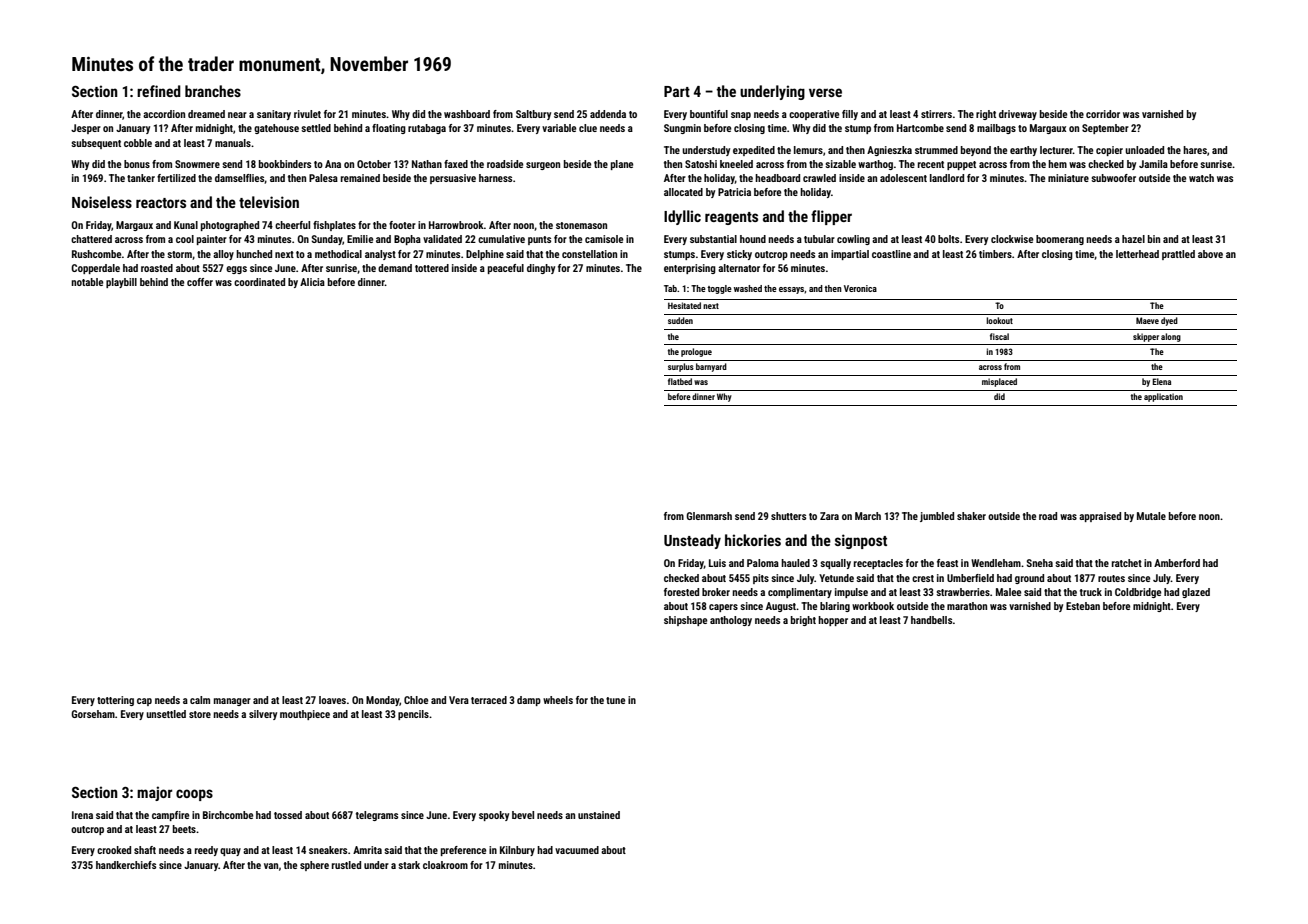 The height and width of the image is (924, 1308). I want to click on unstained, so click(599, 815).
